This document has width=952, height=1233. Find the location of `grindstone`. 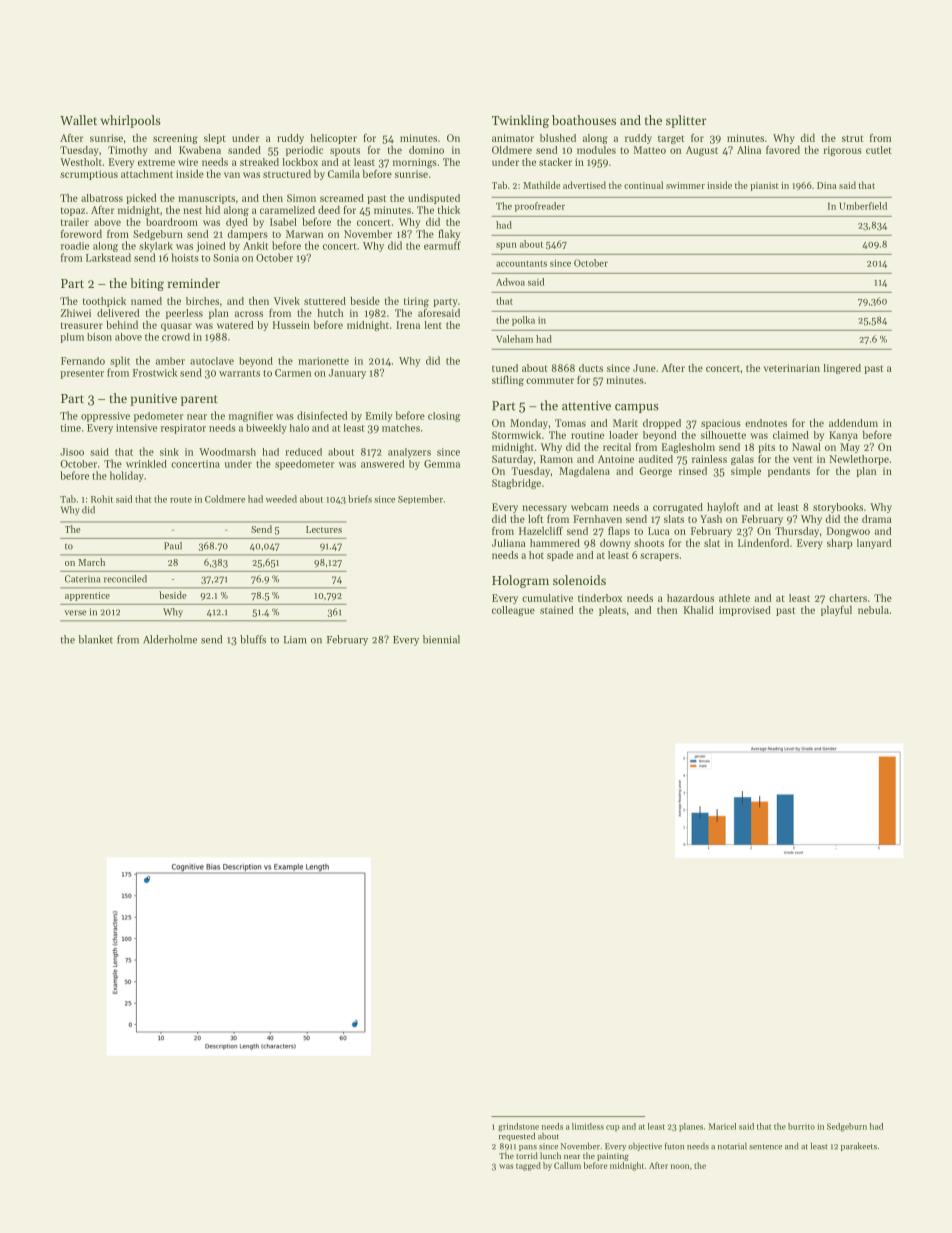

grindstone is located at coordinates (518, 1127).
